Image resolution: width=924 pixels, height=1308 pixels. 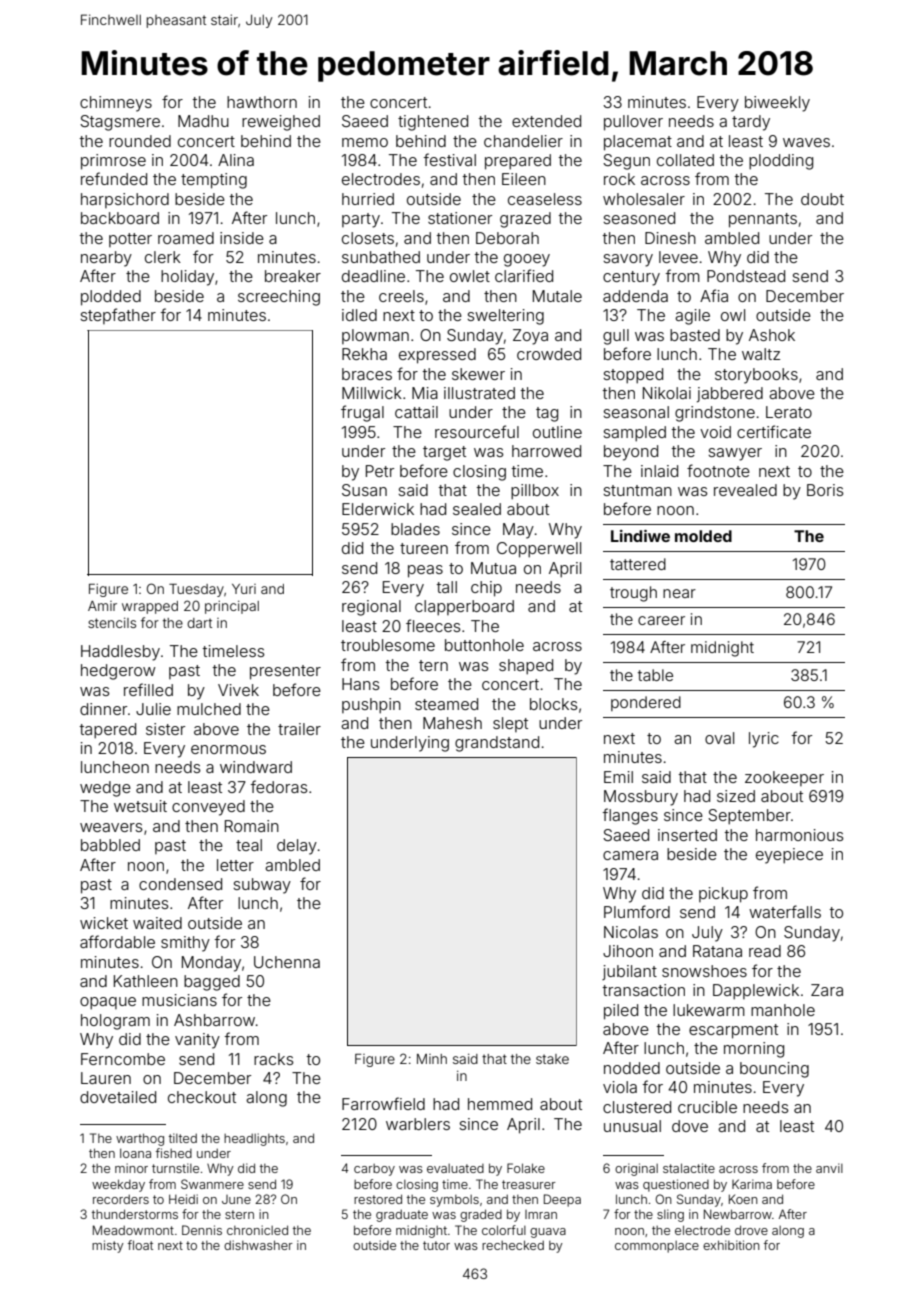 What do you see at coordinates (374, 1170) in the page?
I see `carboy` at bounding box center [374, 1170].
